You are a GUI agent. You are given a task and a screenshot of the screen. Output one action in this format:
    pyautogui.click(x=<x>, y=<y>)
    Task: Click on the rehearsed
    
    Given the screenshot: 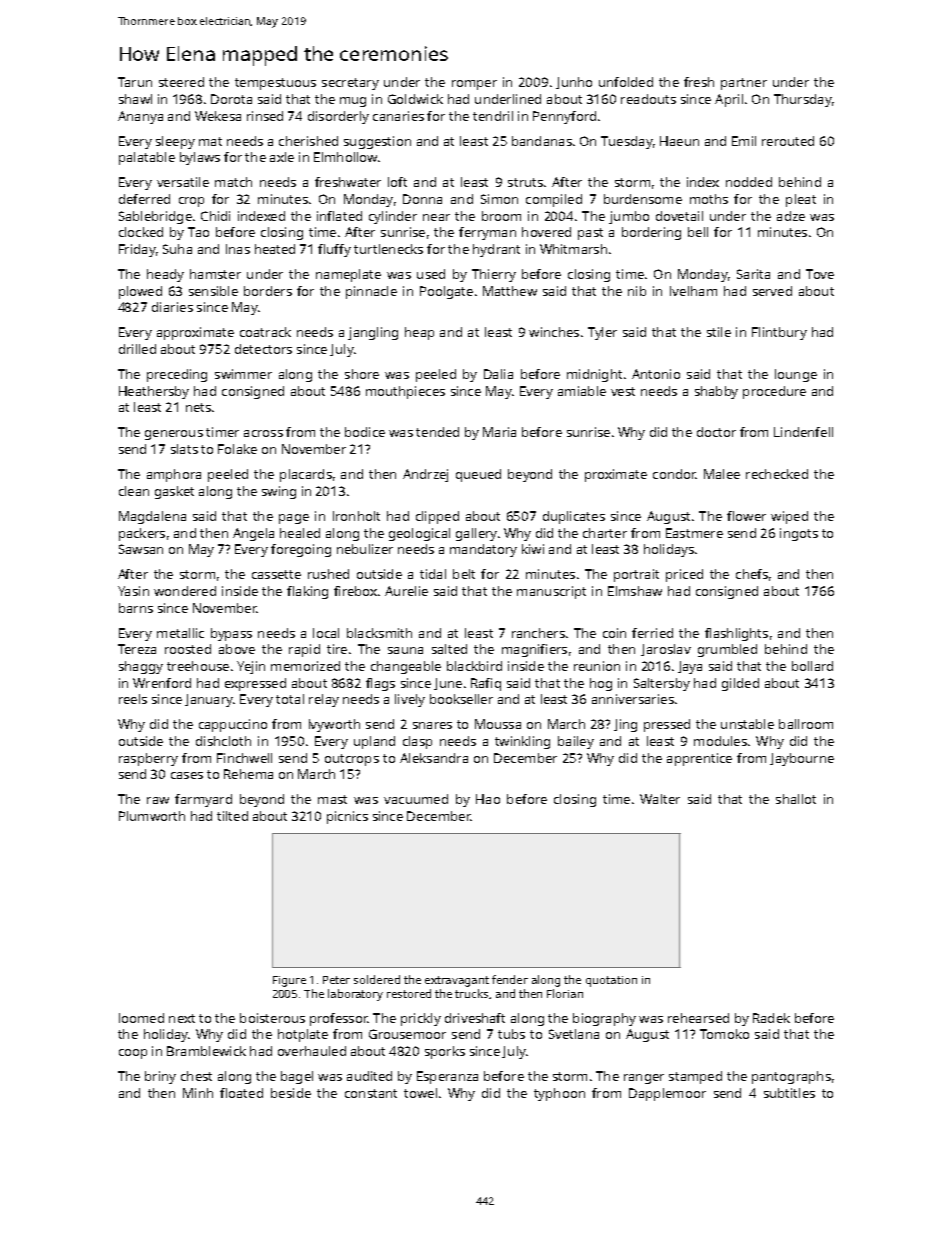 What is the action you would take?
    pyautogui.click(x=698, y=1018)
